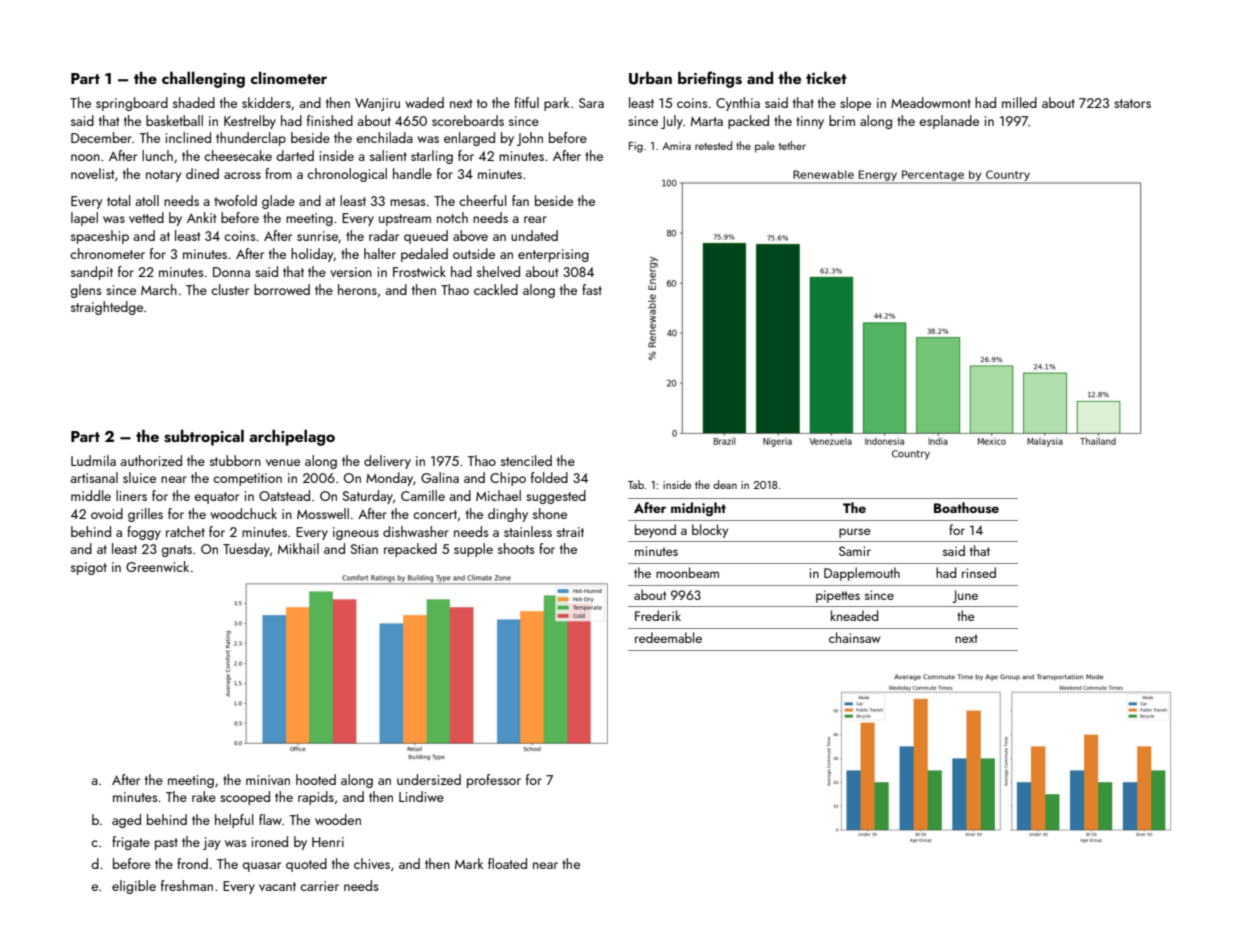 The width and height of the screenshot is (1233, 952). I want to click on Urban, so click(650, 78).
